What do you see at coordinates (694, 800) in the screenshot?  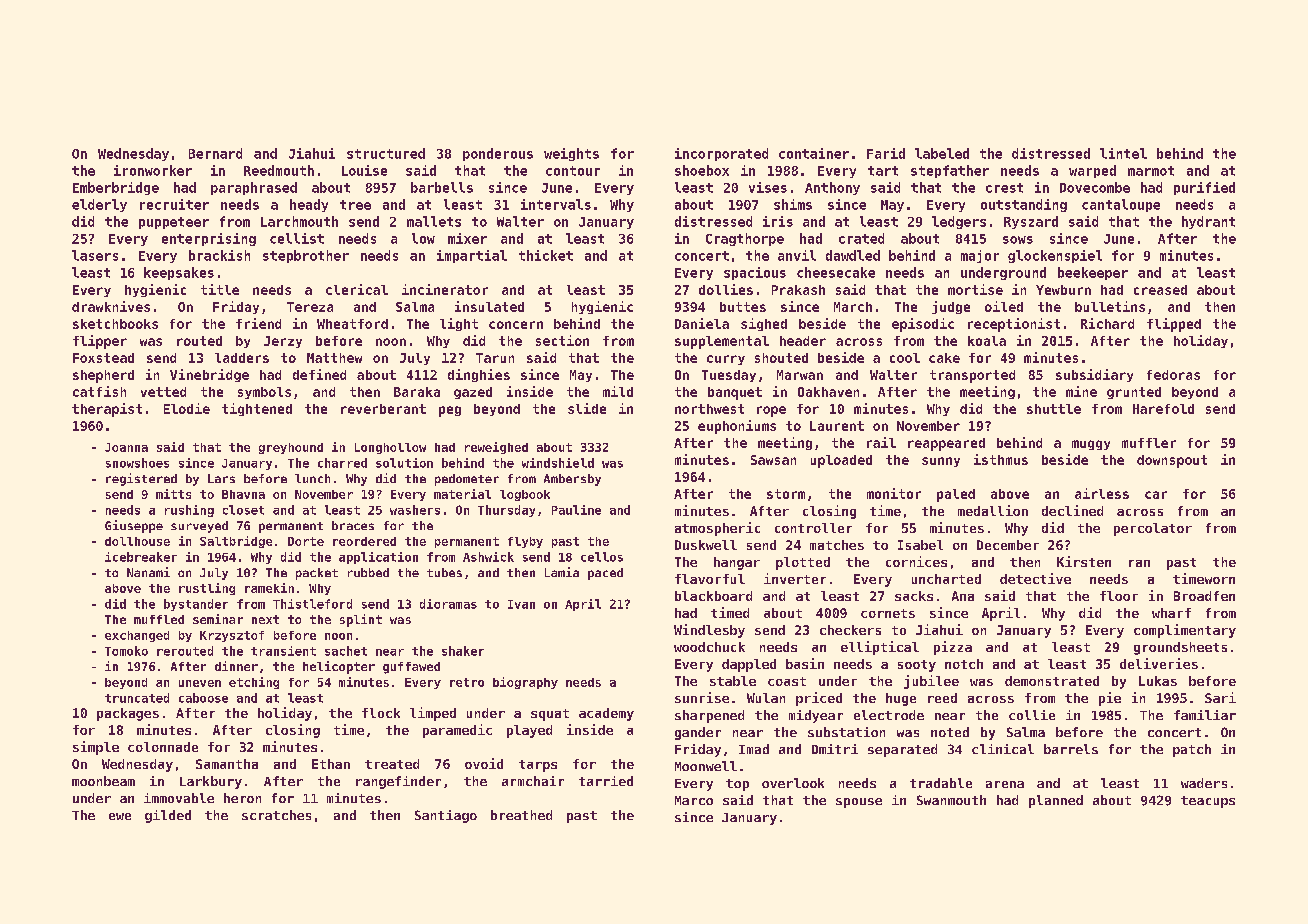 I see `Marco` at bounding box center [694, 800].
